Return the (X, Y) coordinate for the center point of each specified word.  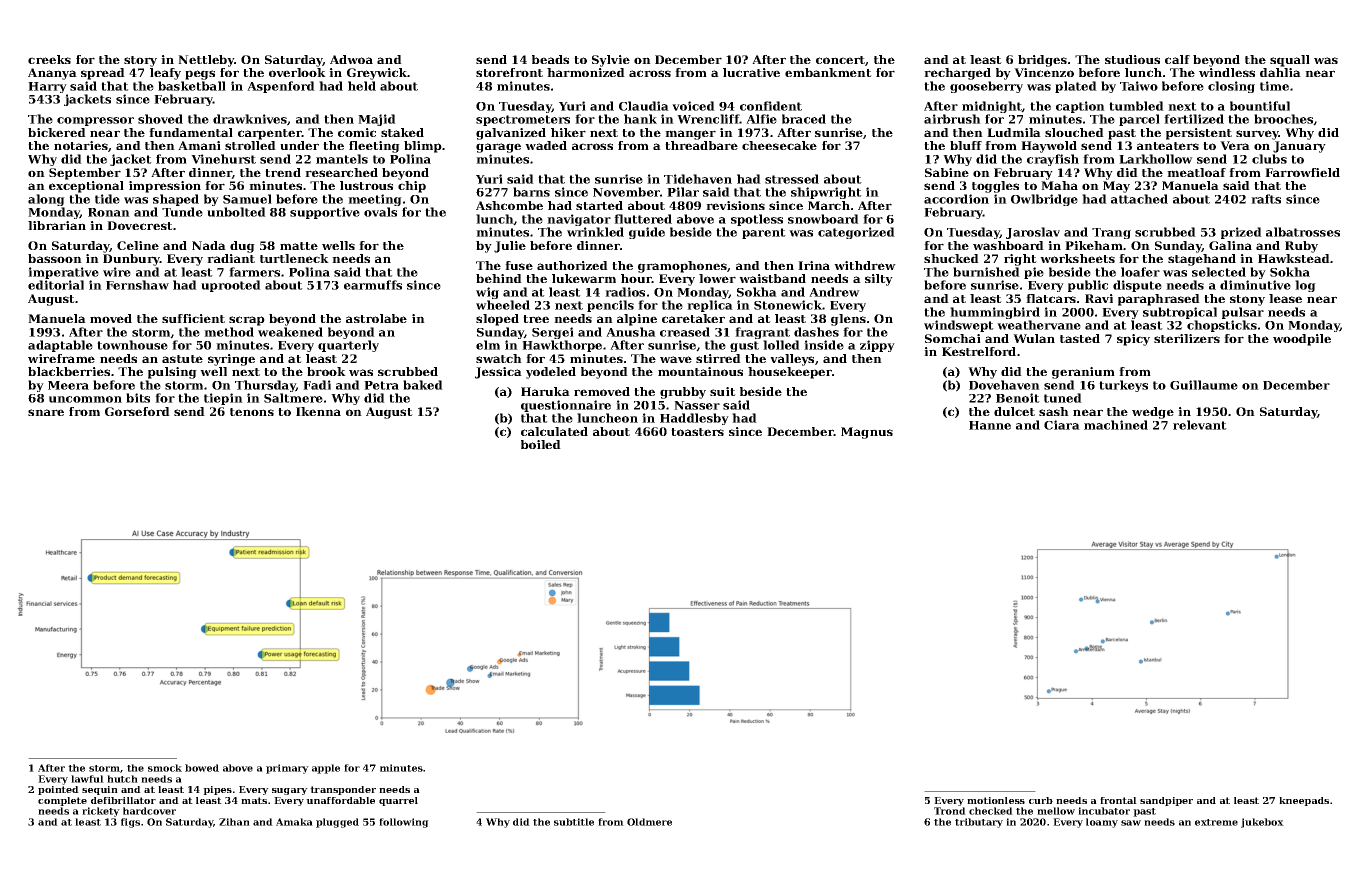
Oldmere (649, 822)
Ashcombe (509, 205)
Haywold (1049, 147)
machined (1116, 425)
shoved (160, 119)
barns (531, 192)
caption (1080, 107)
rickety (101, 812)
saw (1131, 823)
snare (46, 412)
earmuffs (373, 285)
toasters (697, 432)
